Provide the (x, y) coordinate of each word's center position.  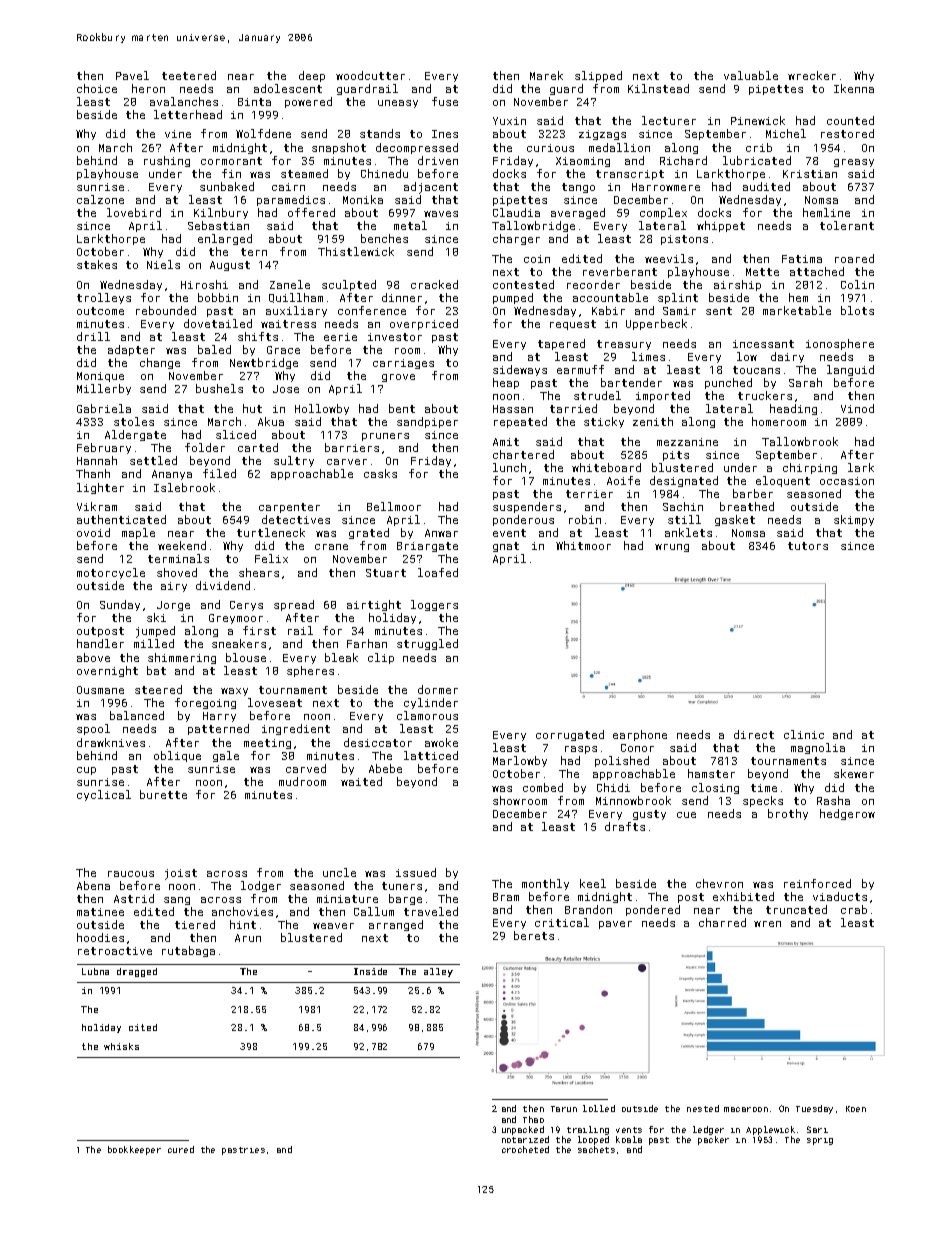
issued (416, 872)
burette (163, 794)
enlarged (225, 239)
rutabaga (188, 951)
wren (767, 924)
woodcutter (370, 75)
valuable (751, 75)
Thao (533, 1119)
